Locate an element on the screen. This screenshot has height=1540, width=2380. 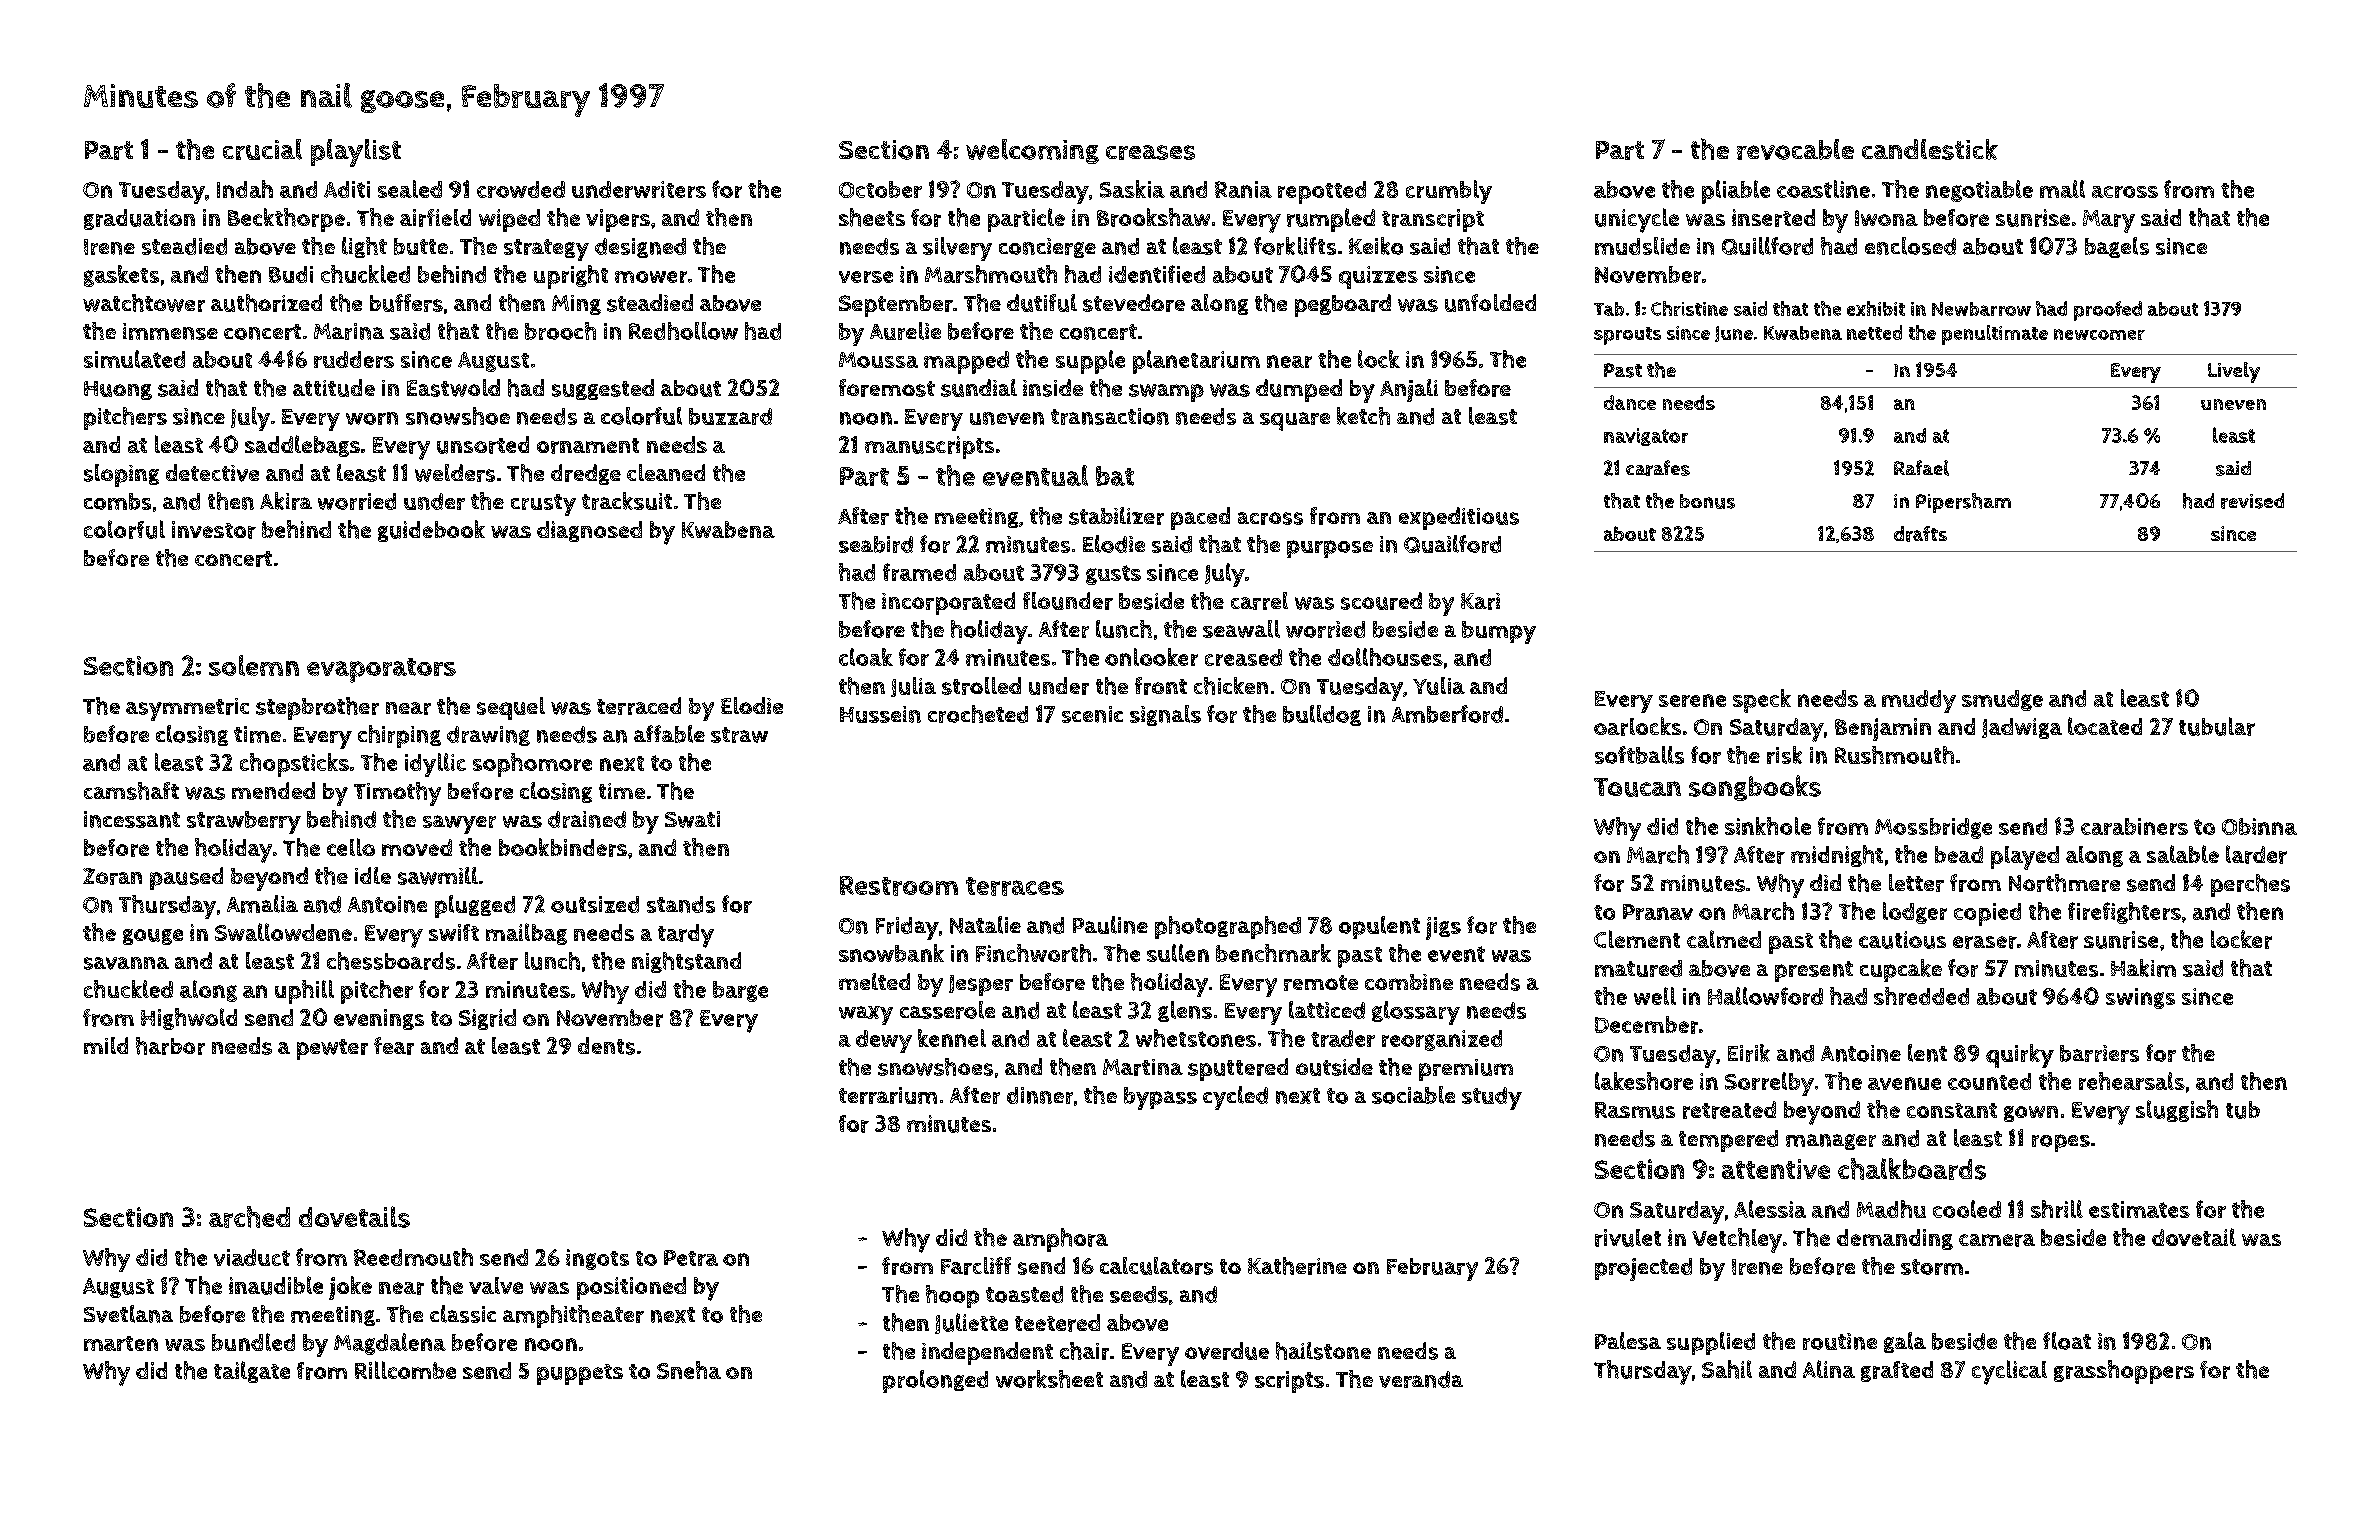
revocable is located at coordinates (1795, 149).
